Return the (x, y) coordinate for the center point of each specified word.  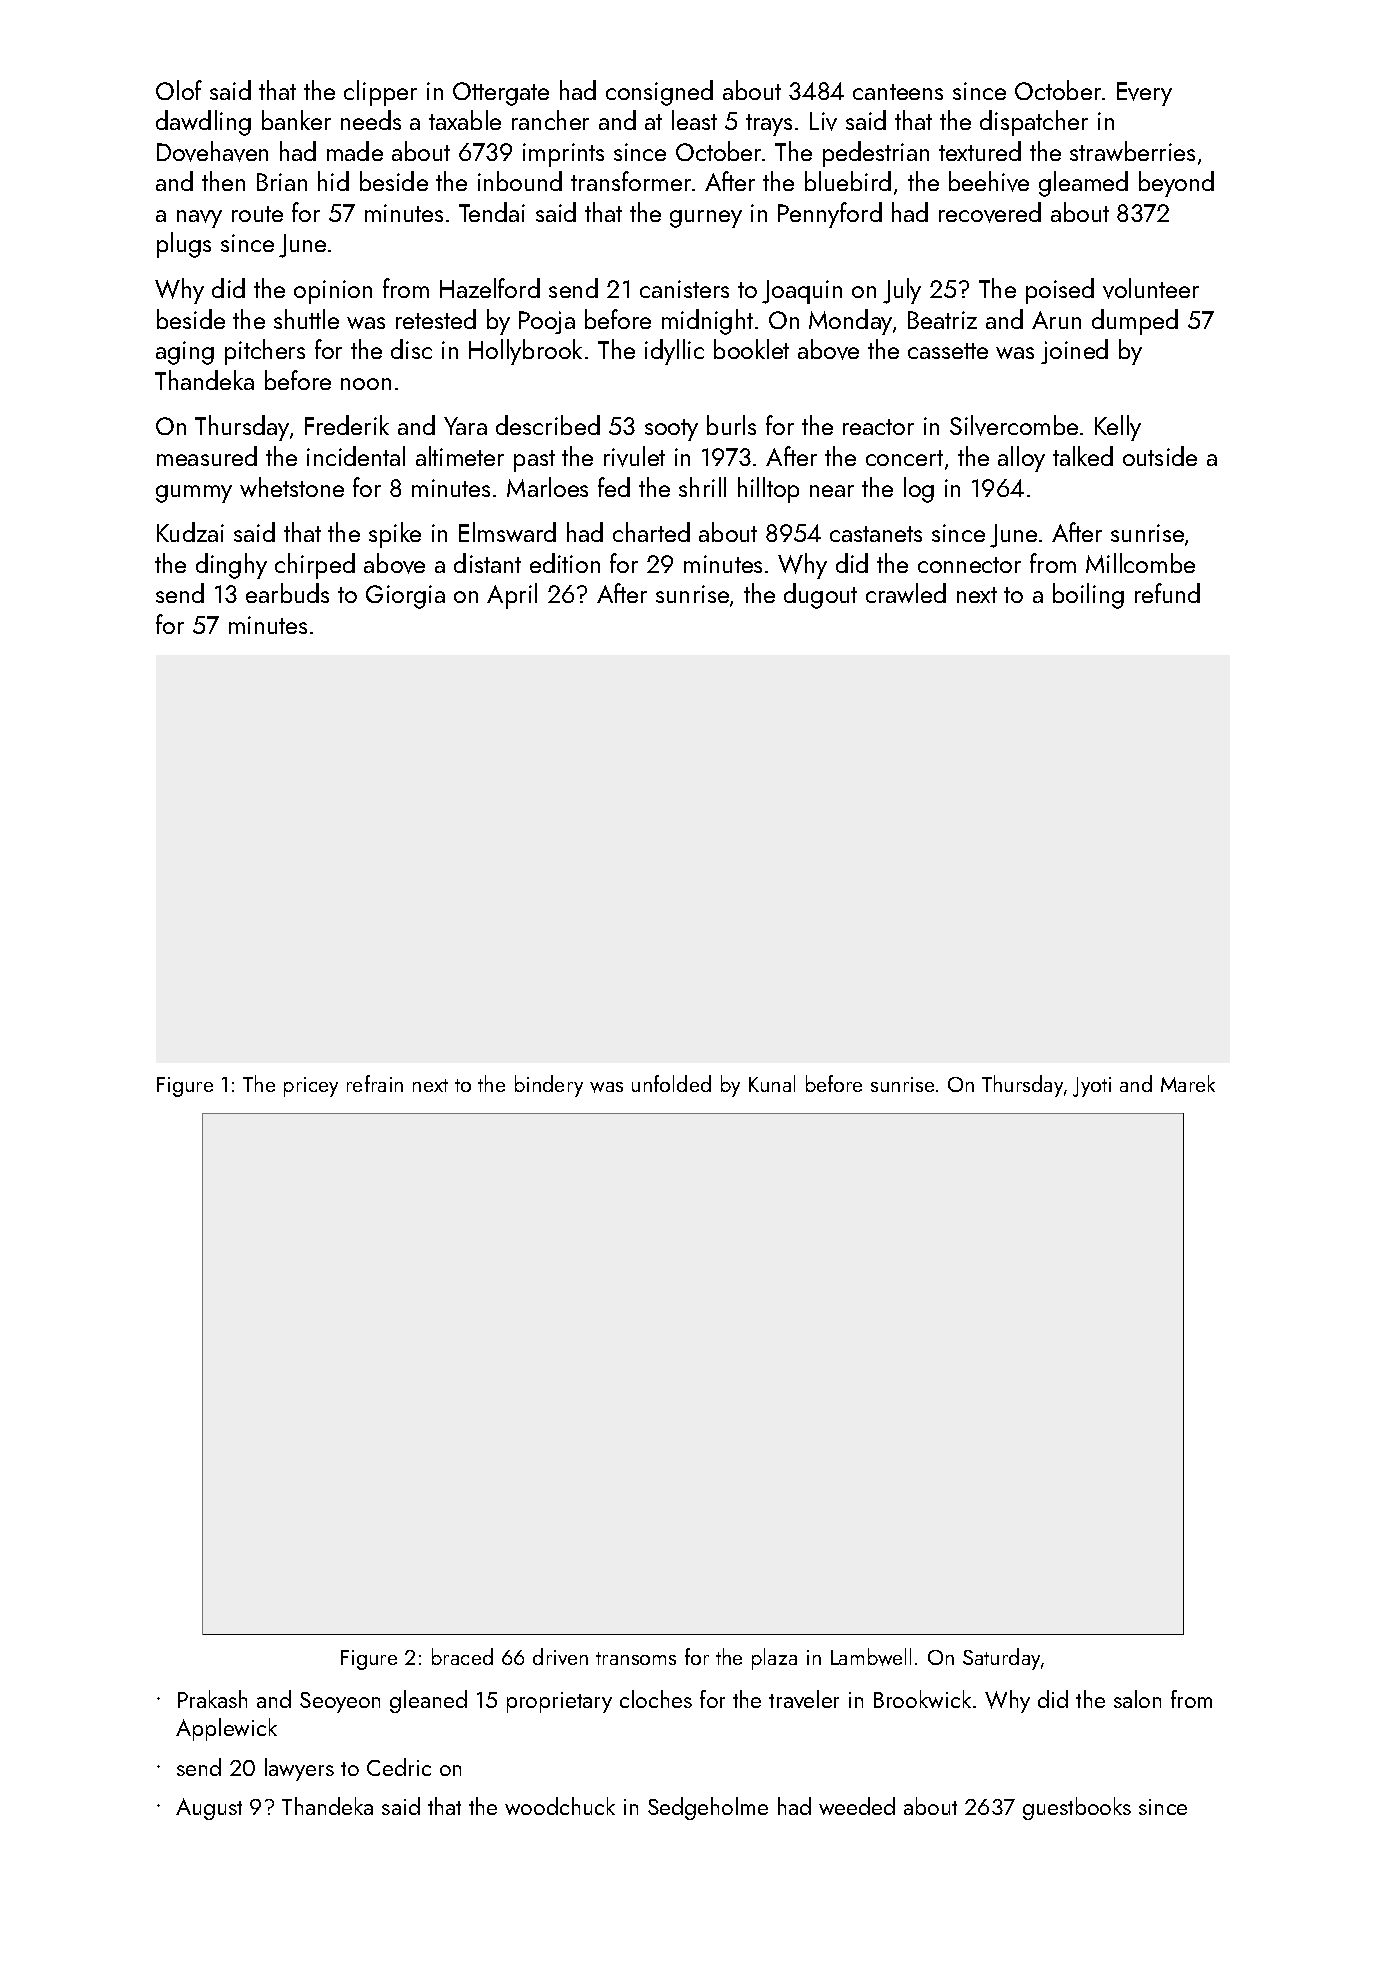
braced (462, 1656)
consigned (659, 93)
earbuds (287, 593)
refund (1167, 593)
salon (1137, 1699)
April (512, 596)
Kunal (772, 1083)
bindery (549, 1086)
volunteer (1151, 288)
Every (1144, 94)
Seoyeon (340, 1702)
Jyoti (1092, 1087)
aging (185, 353)
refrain (375, 1083)
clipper (380, 93)
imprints (563, 155)
